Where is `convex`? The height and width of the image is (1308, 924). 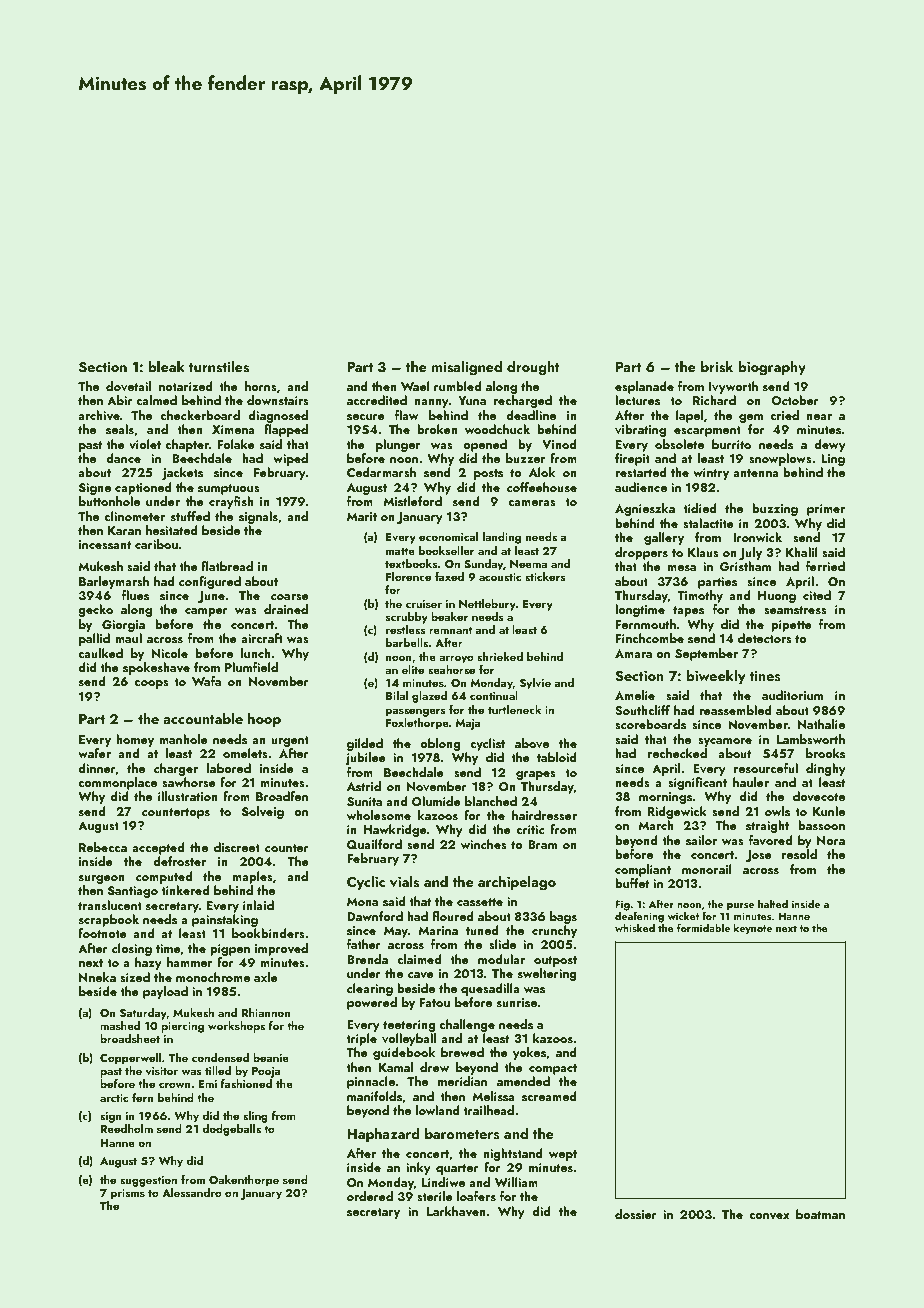
convex is located at coordinates (769, 1216).
